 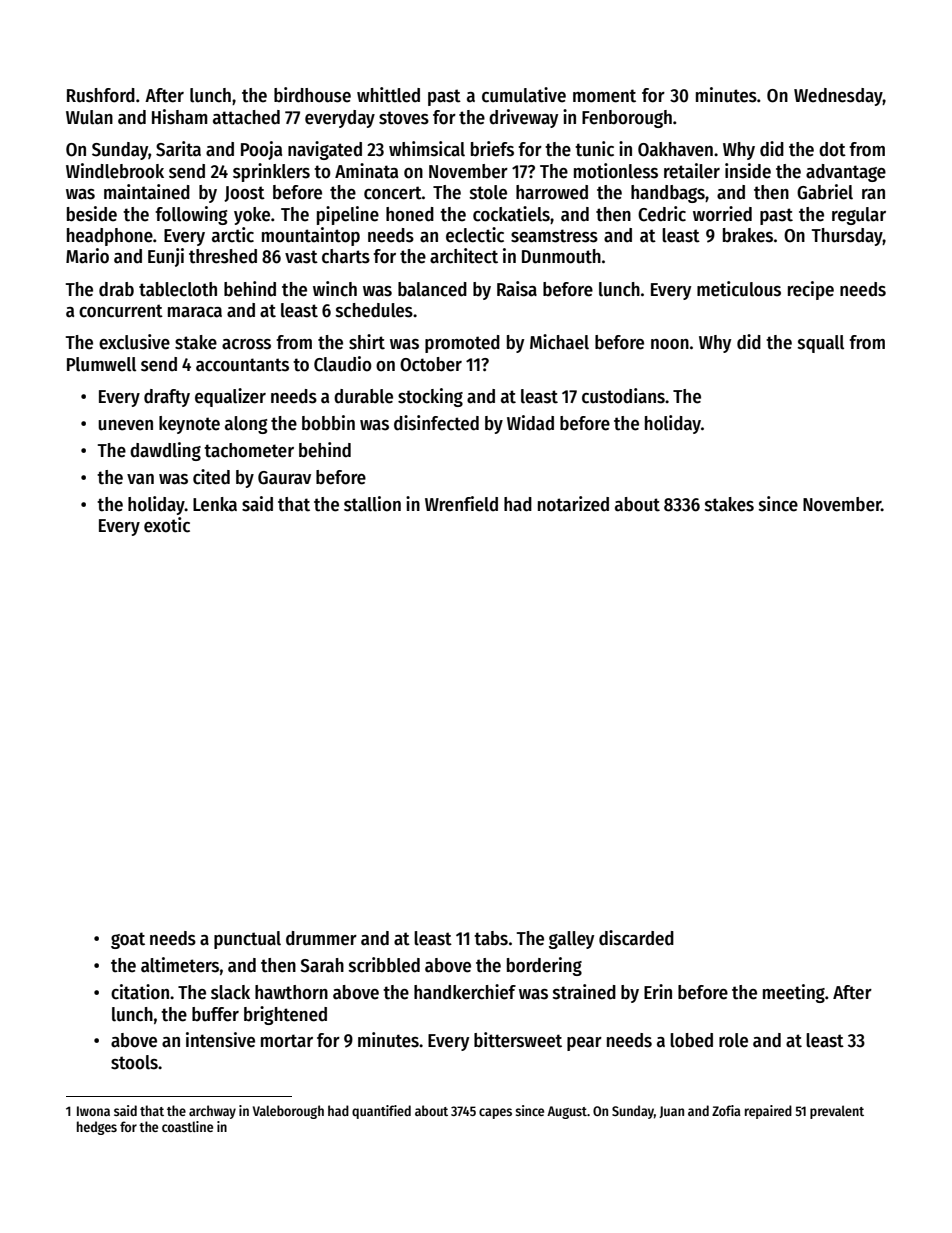 What do you see at coordinates (604, 96) in the image?
I see `moment` at bounding box center [604, 96].
